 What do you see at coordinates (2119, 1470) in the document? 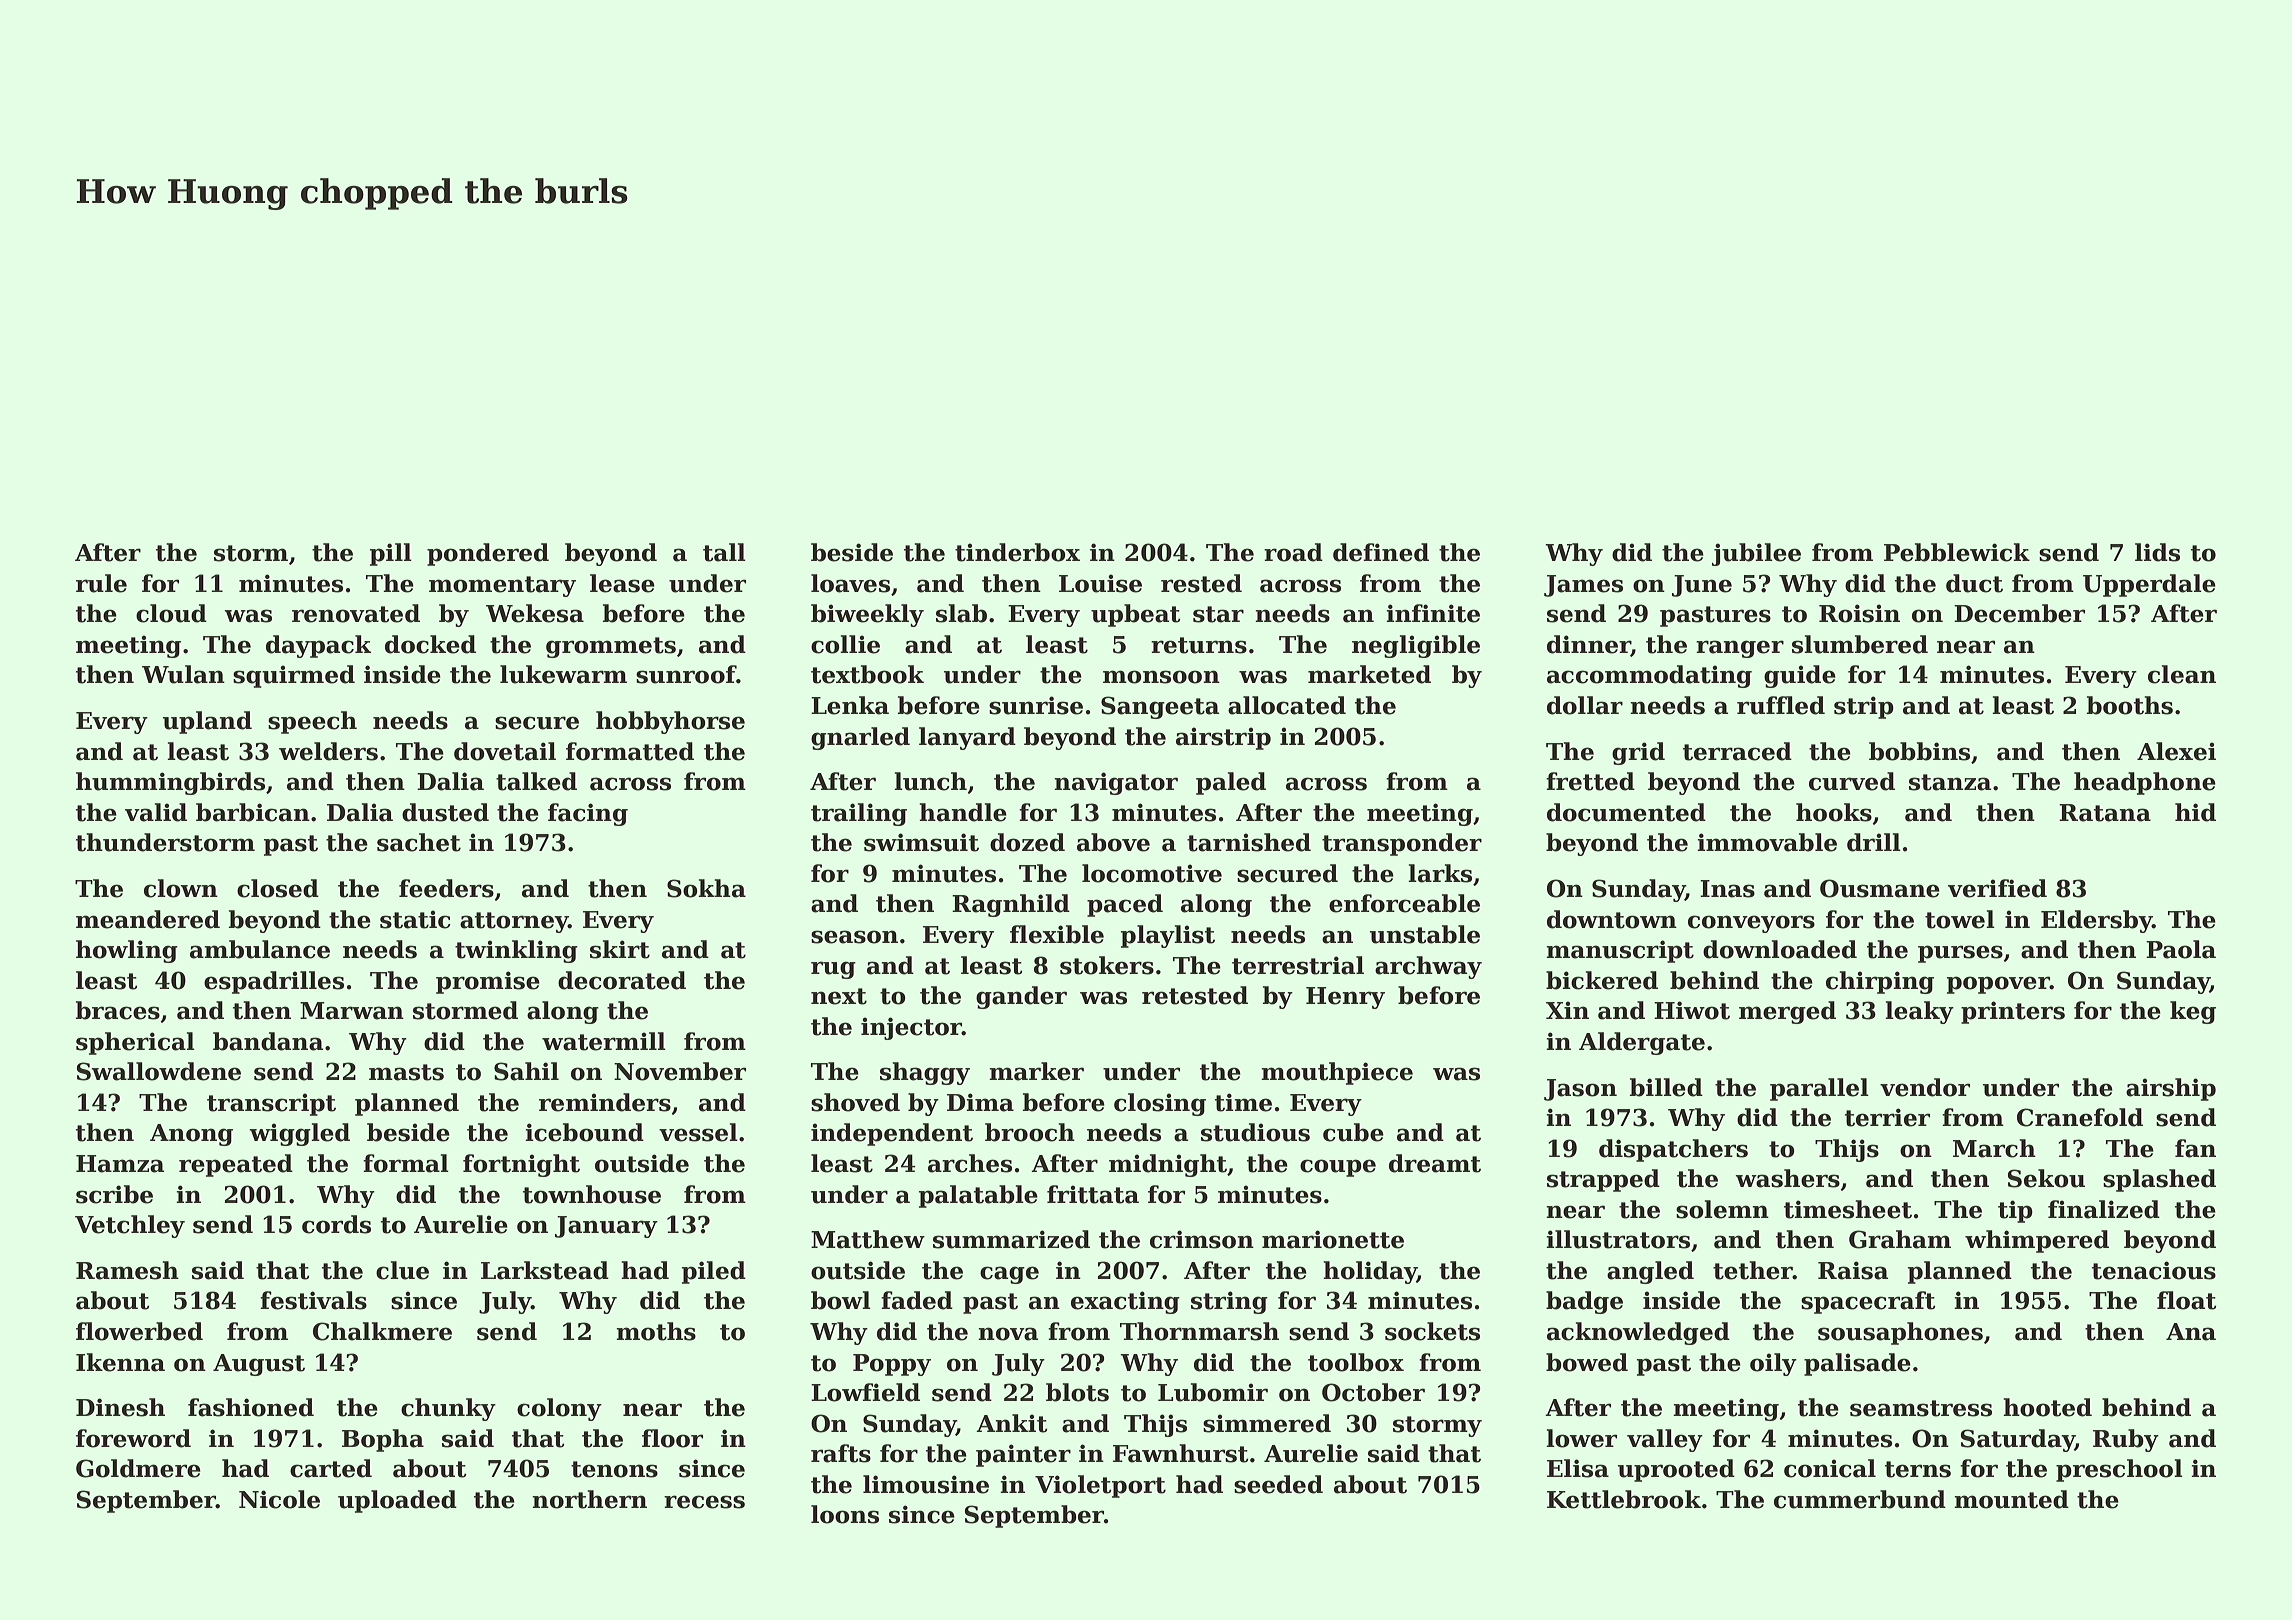
I see `preschool` at bounding box center [2119, 1470].
